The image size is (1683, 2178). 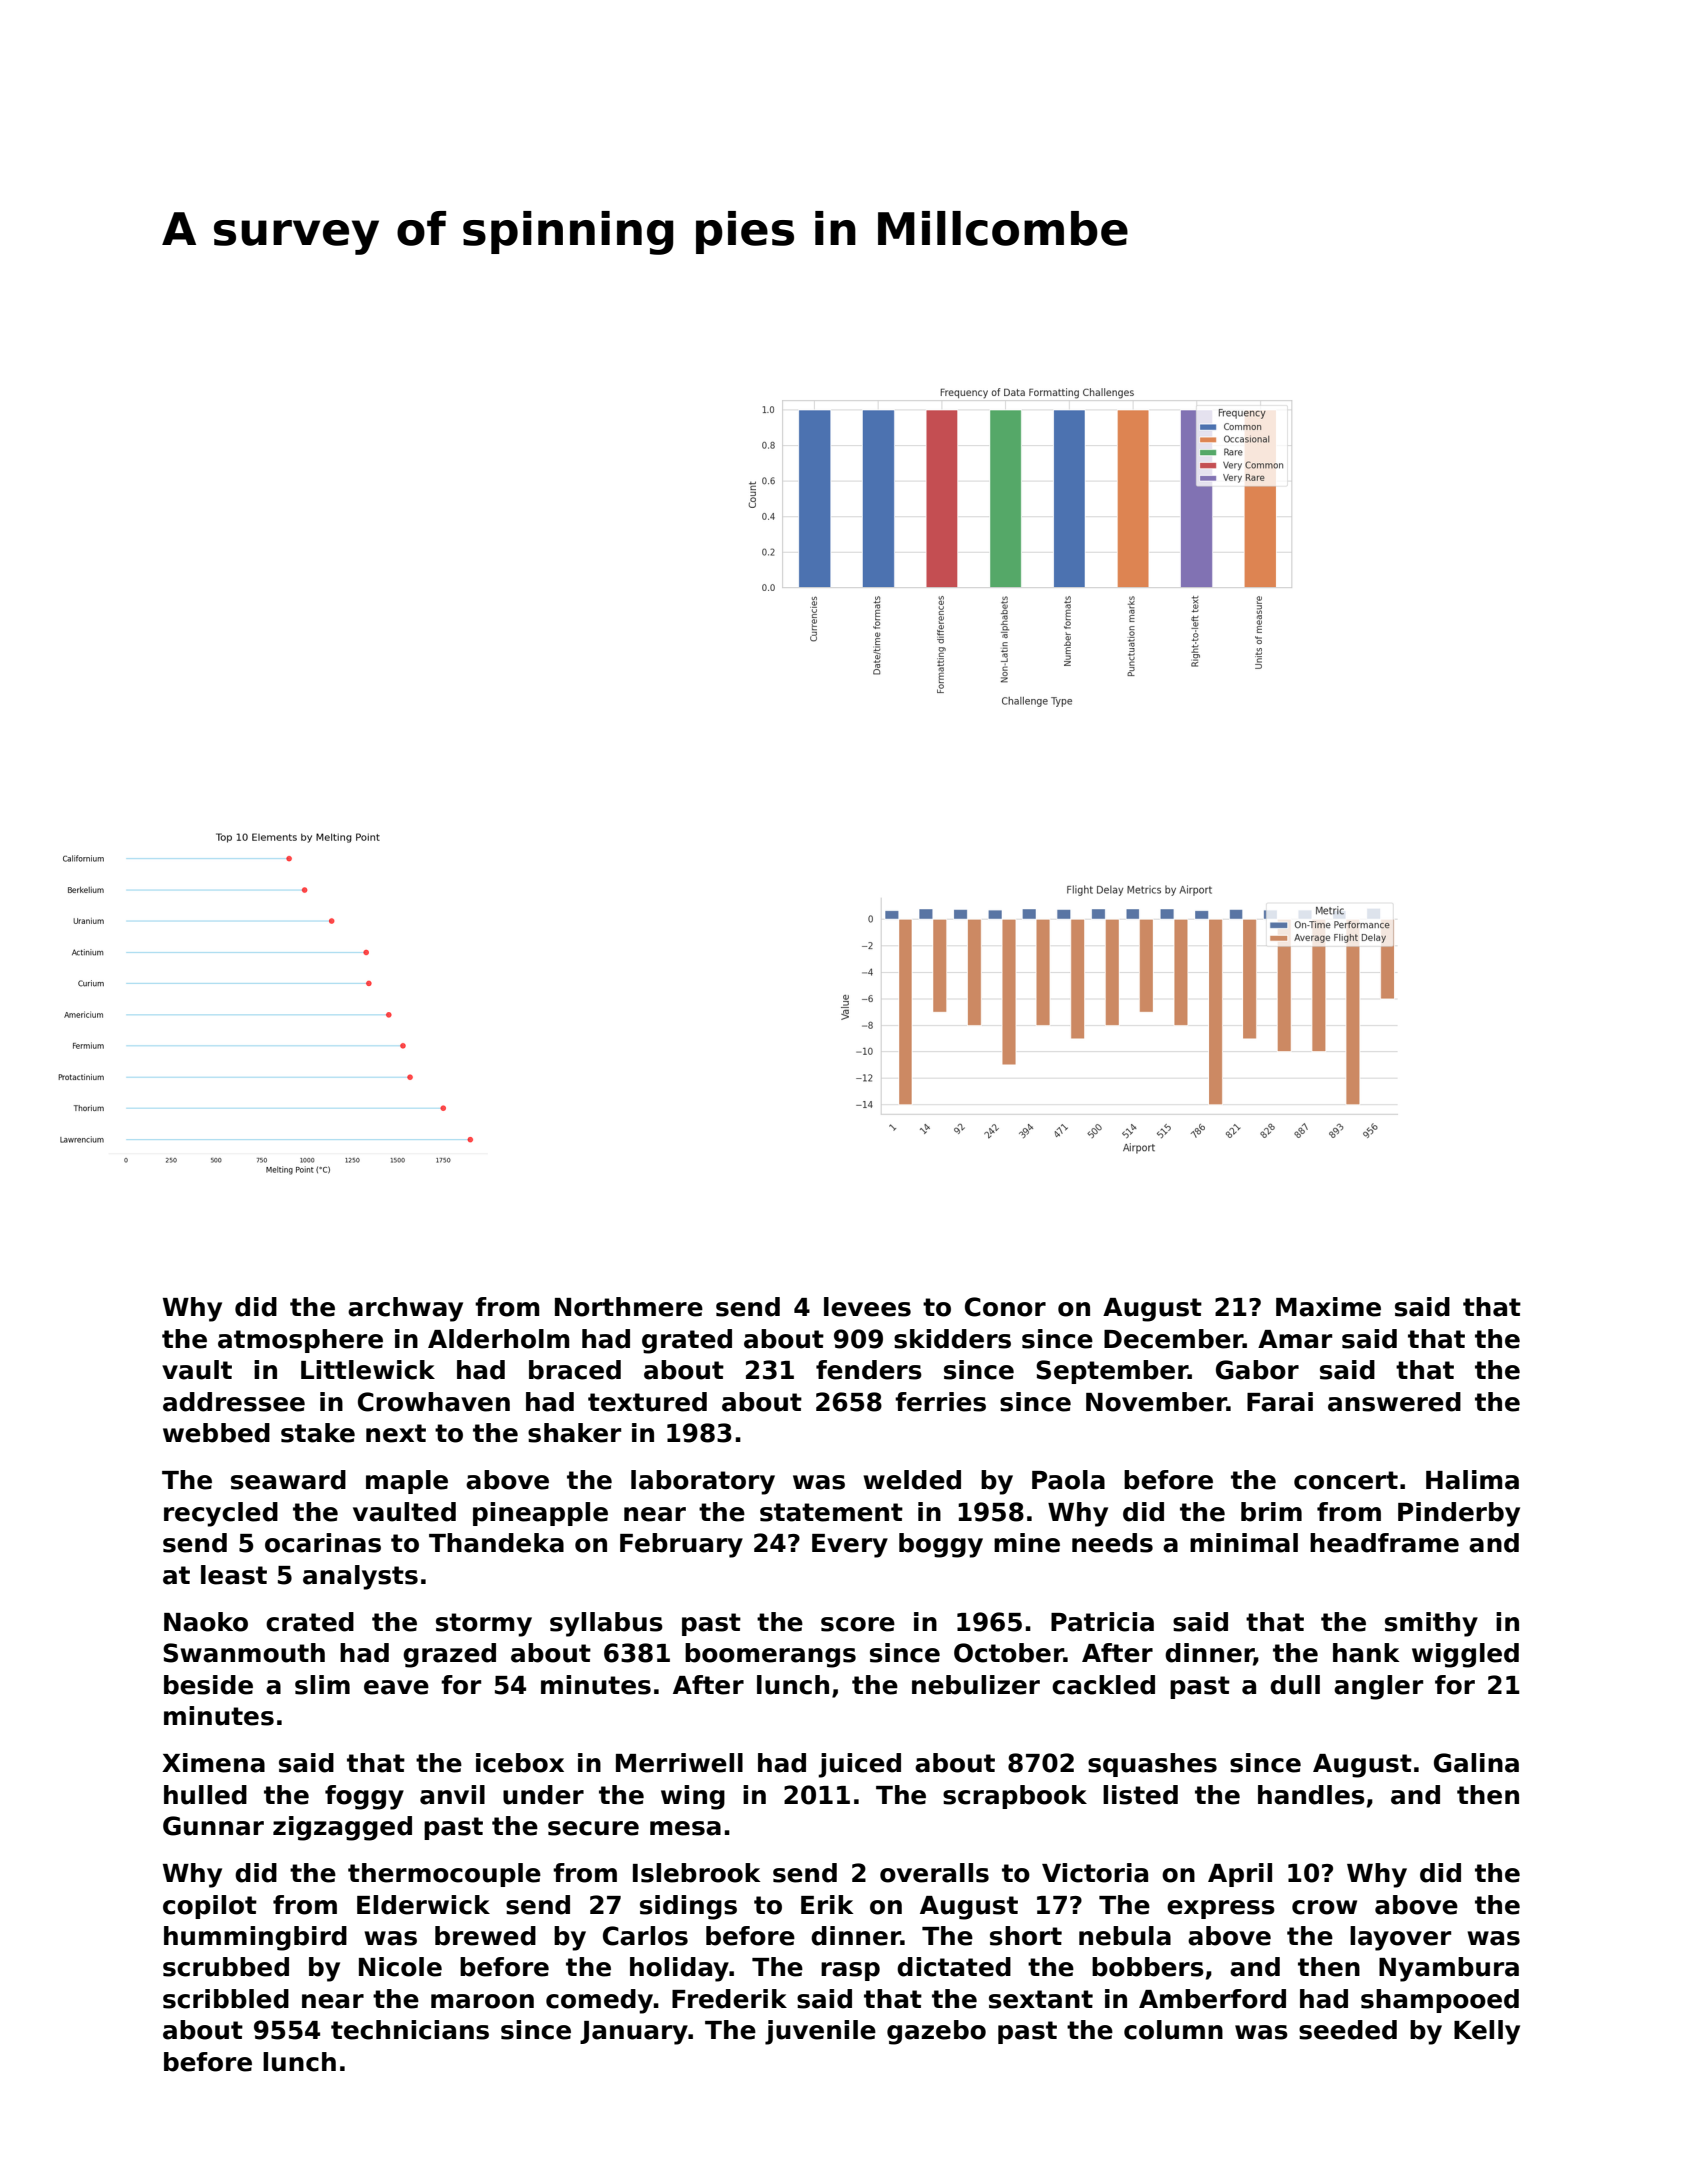 I want to click on Pinderby, so click(x=1459, y=1514).
